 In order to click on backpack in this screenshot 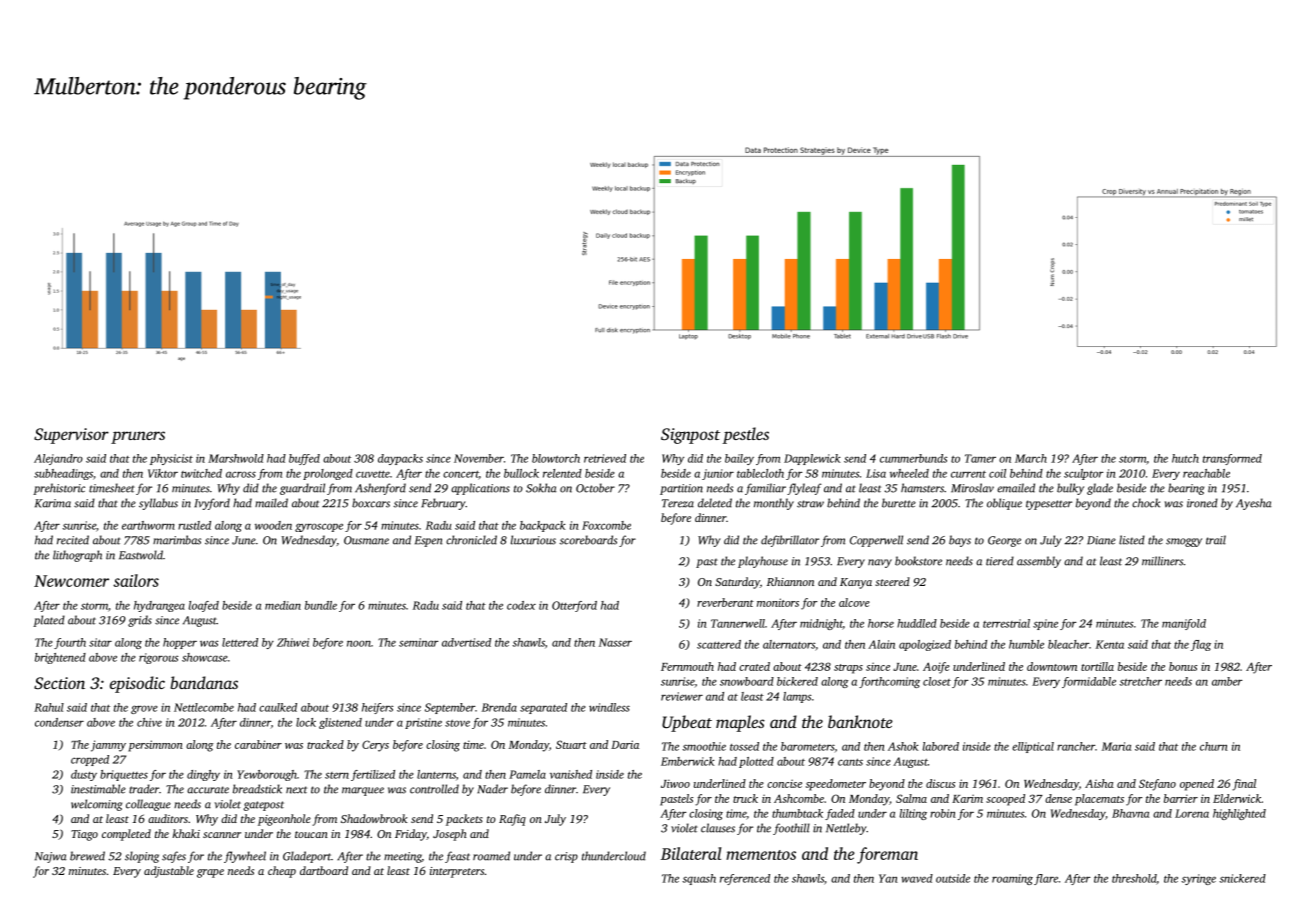, I will do `click(543, 526)`.
